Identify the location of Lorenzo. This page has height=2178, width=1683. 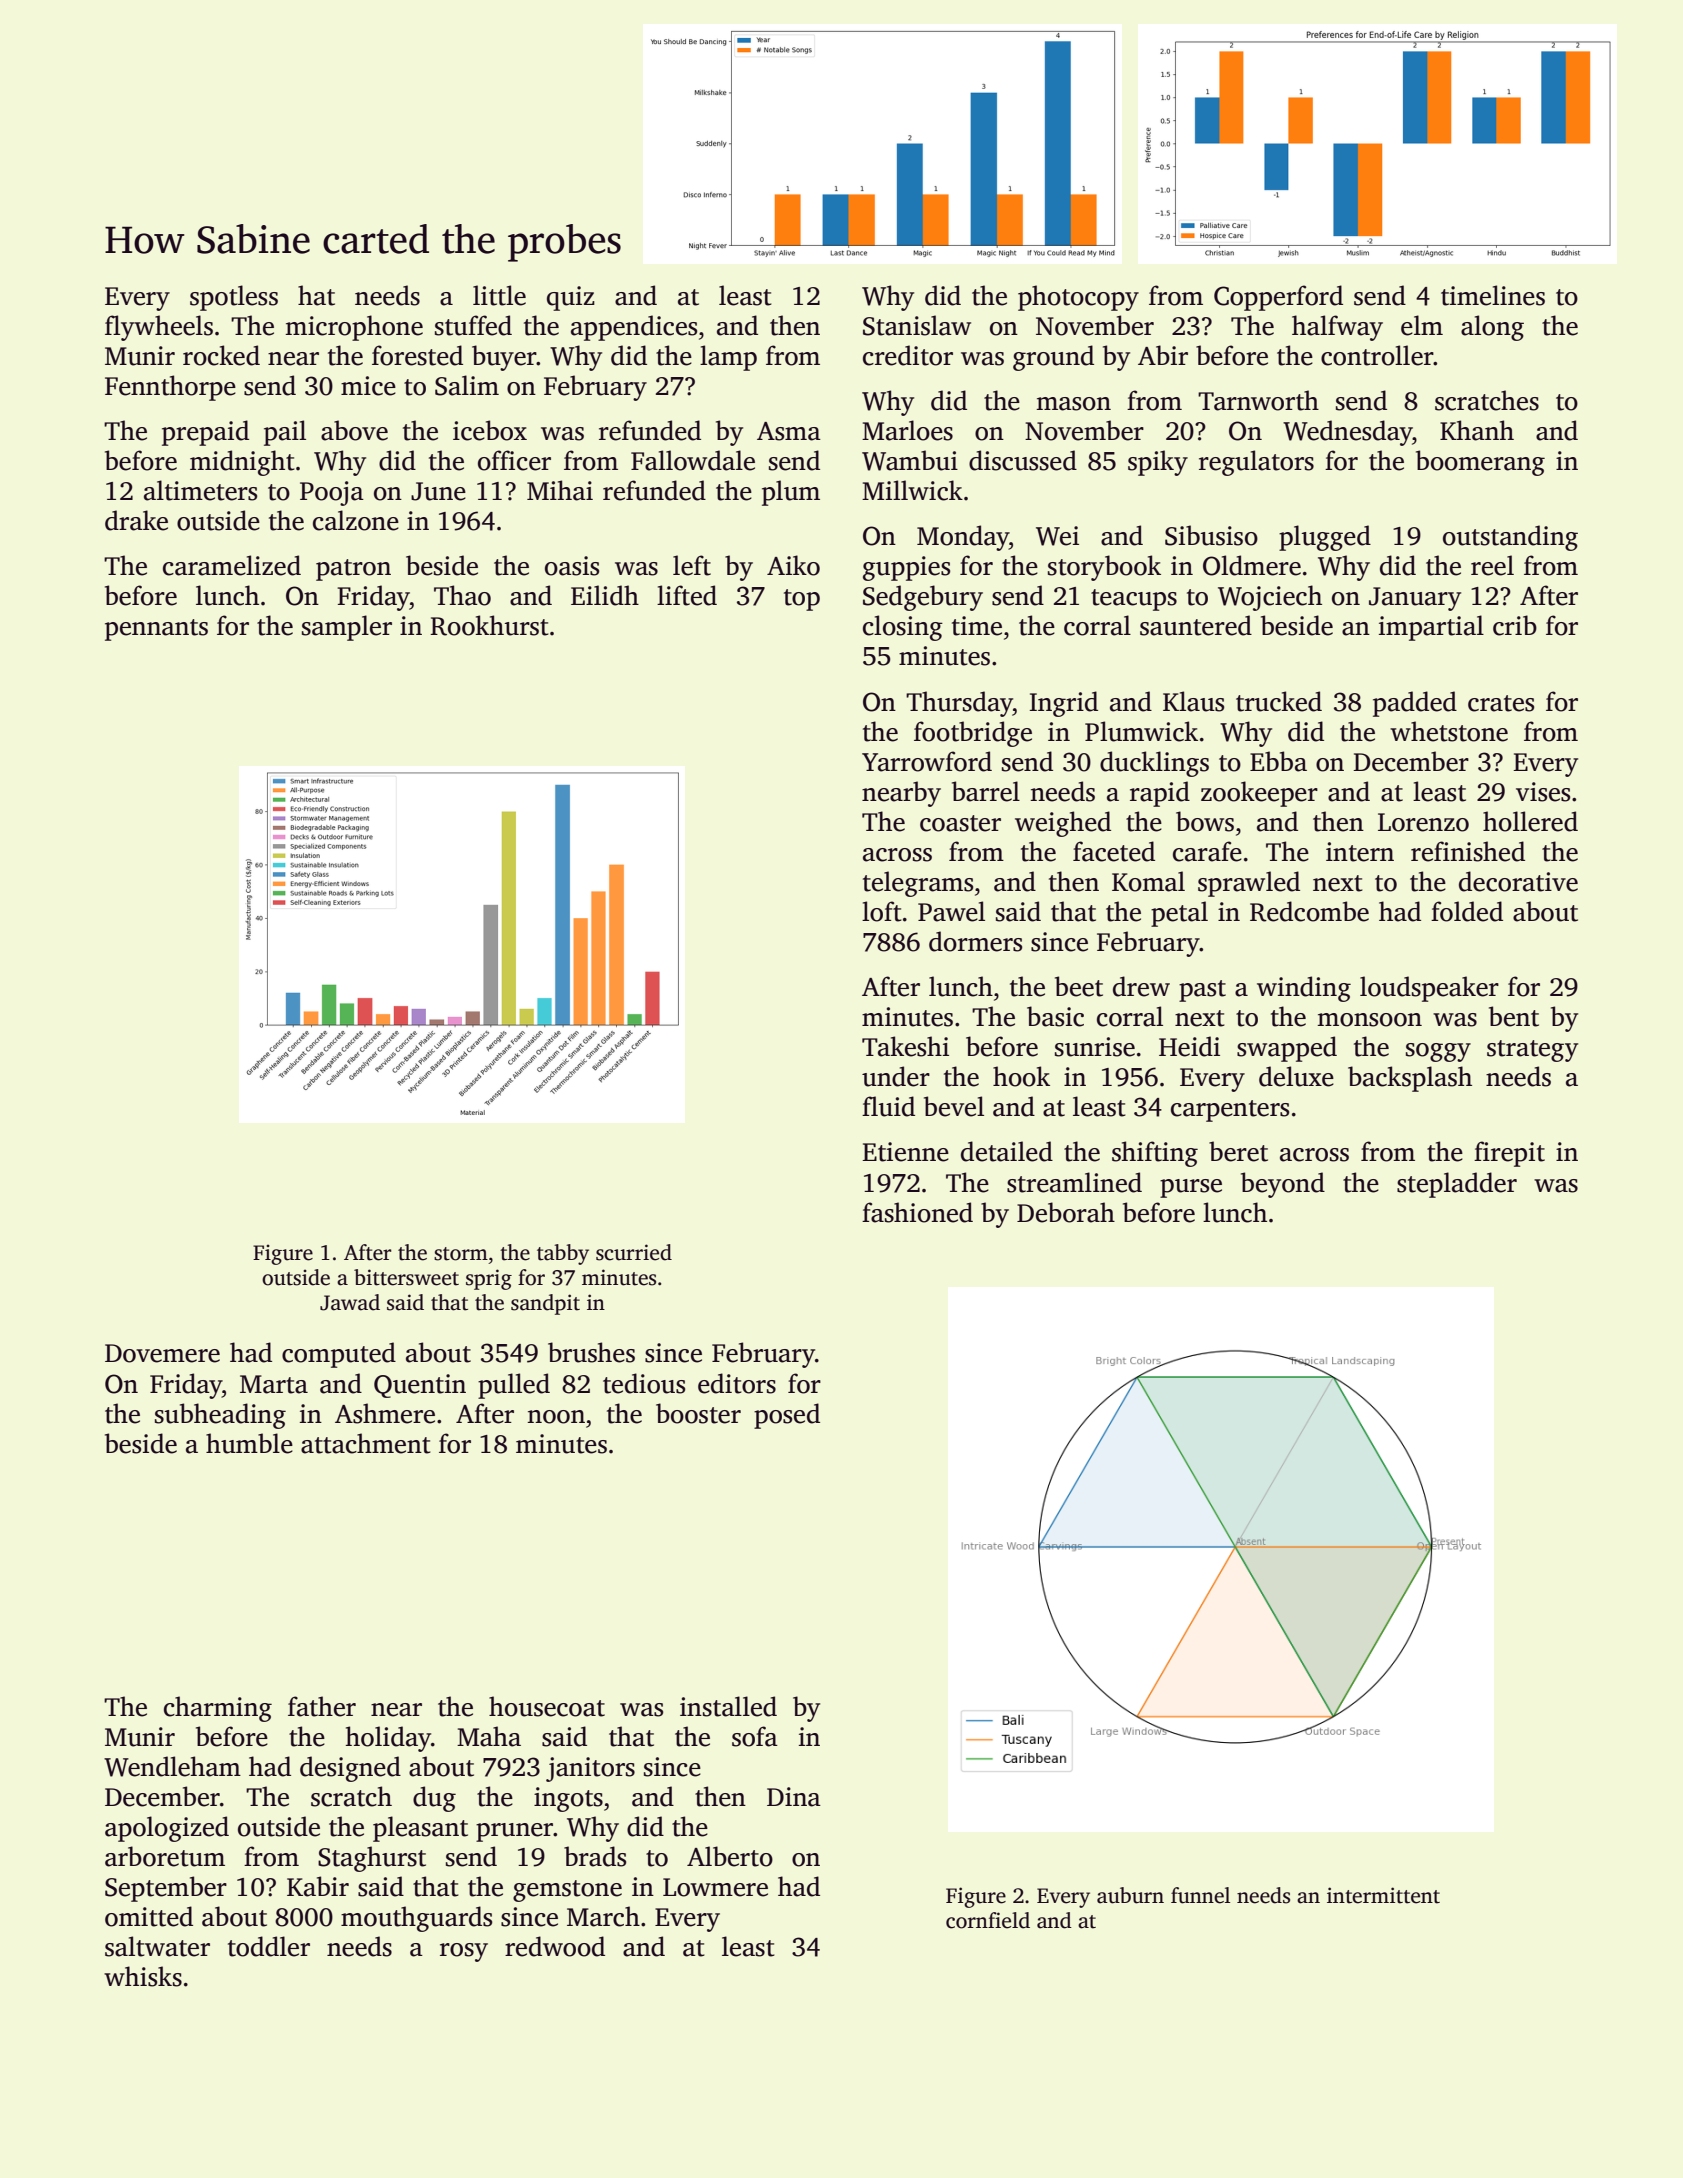
(1423, 822).
